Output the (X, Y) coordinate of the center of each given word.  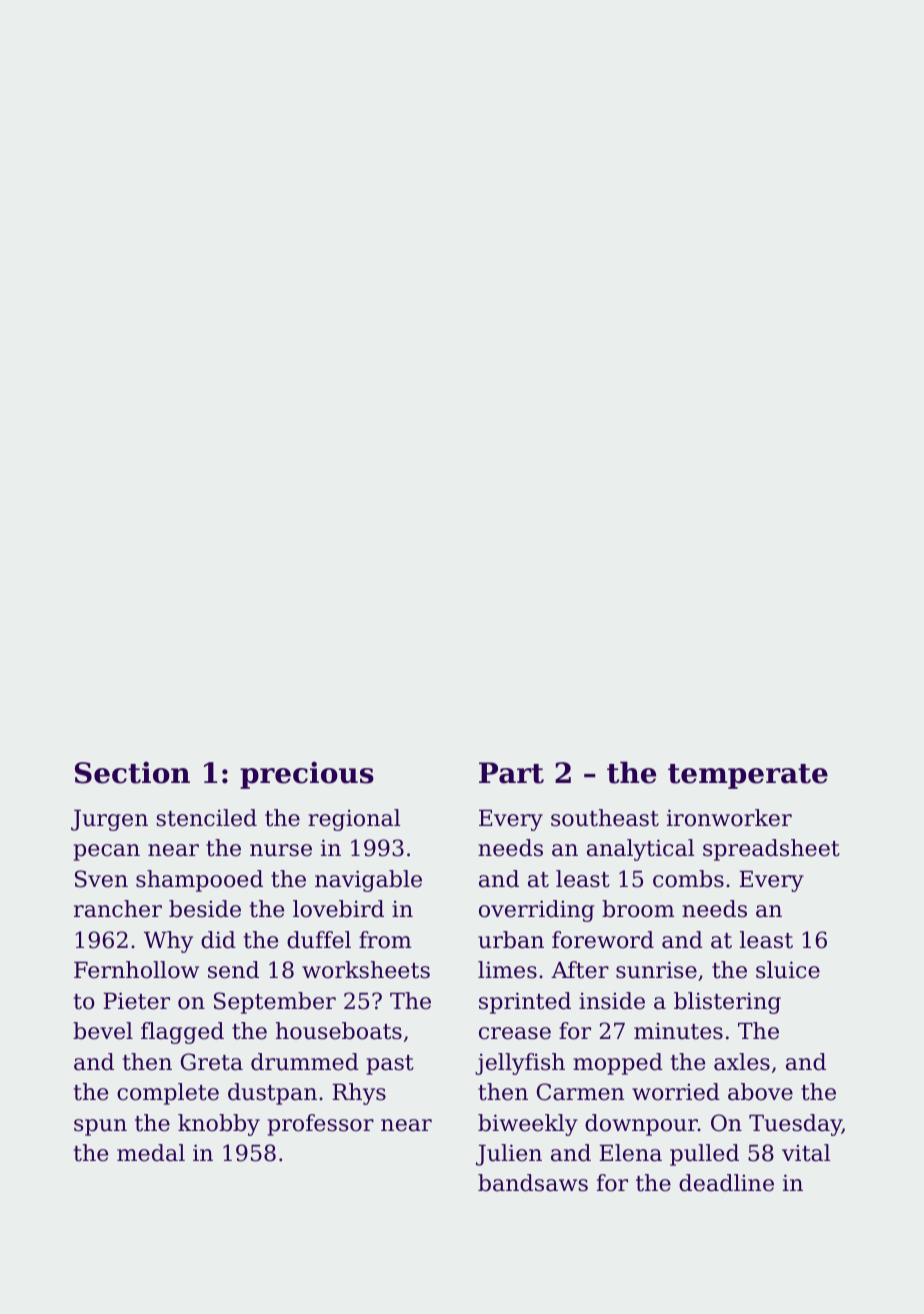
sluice (788, 970)
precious (307, 775)
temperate (748, 776)
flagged (182, 1033)
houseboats (339, 1031)
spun (100, 1127)
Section (132, 772)
